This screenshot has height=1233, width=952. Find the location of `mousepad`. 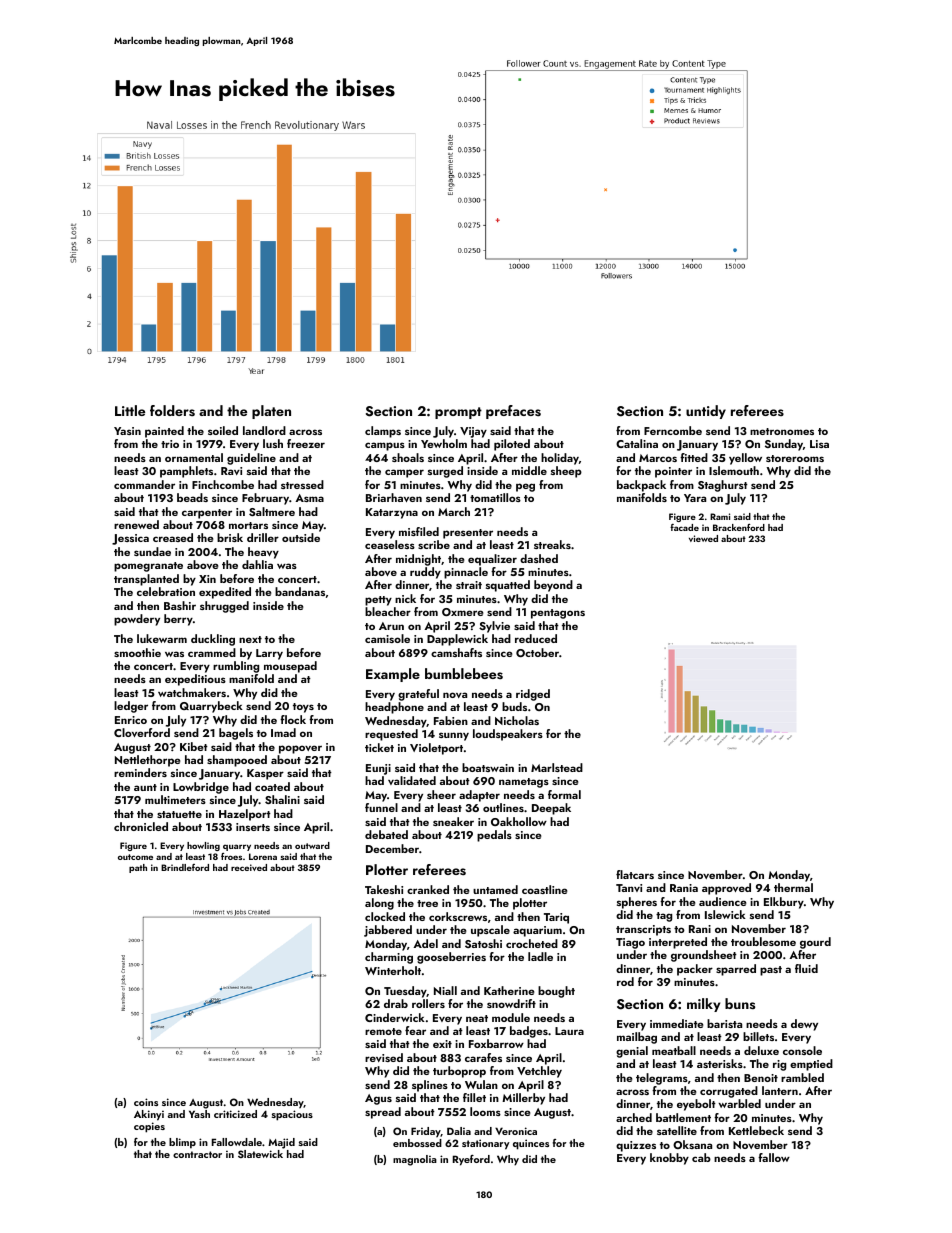

mousepad is located at coordinates (290, 667).
